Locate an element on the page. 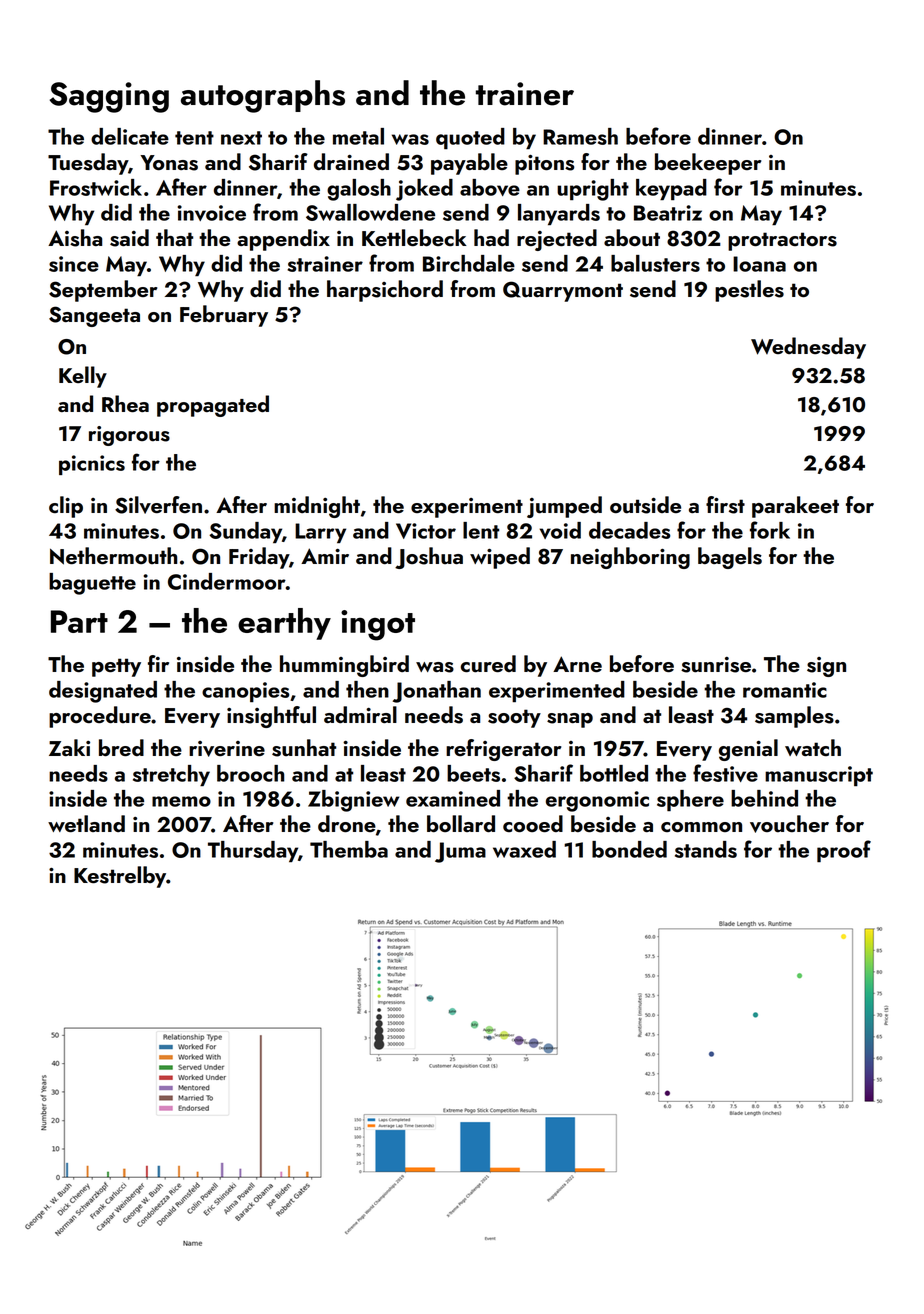  Kelly is located at coordinates (83, 377).
